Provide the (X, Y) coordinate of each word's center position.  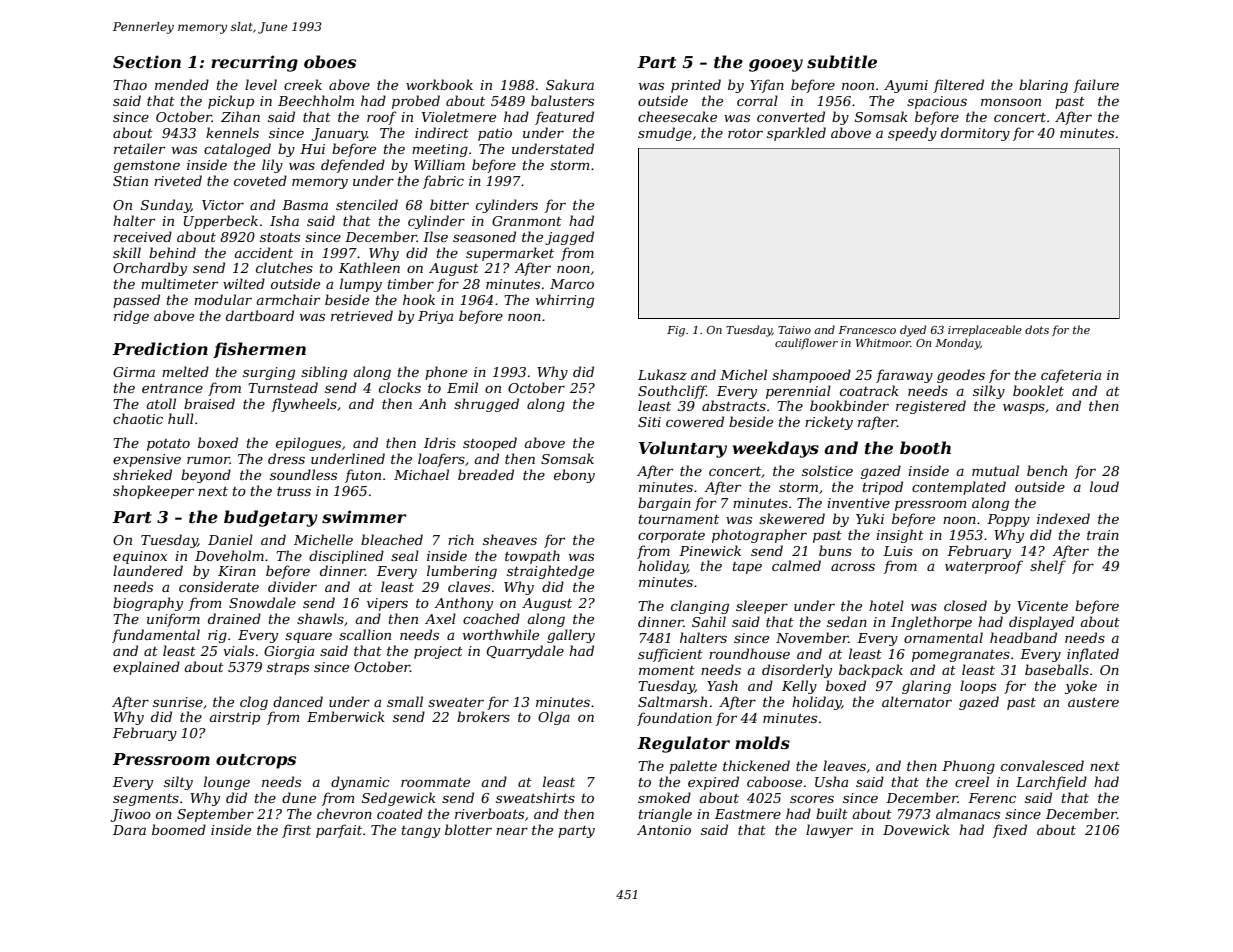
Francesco (867, 330)
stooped (490, 444)
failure (1096, 86)
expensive (147, 460)
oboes (330, 61)
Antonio (664, 830)
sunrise (178, 702)
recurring (254, 63)
